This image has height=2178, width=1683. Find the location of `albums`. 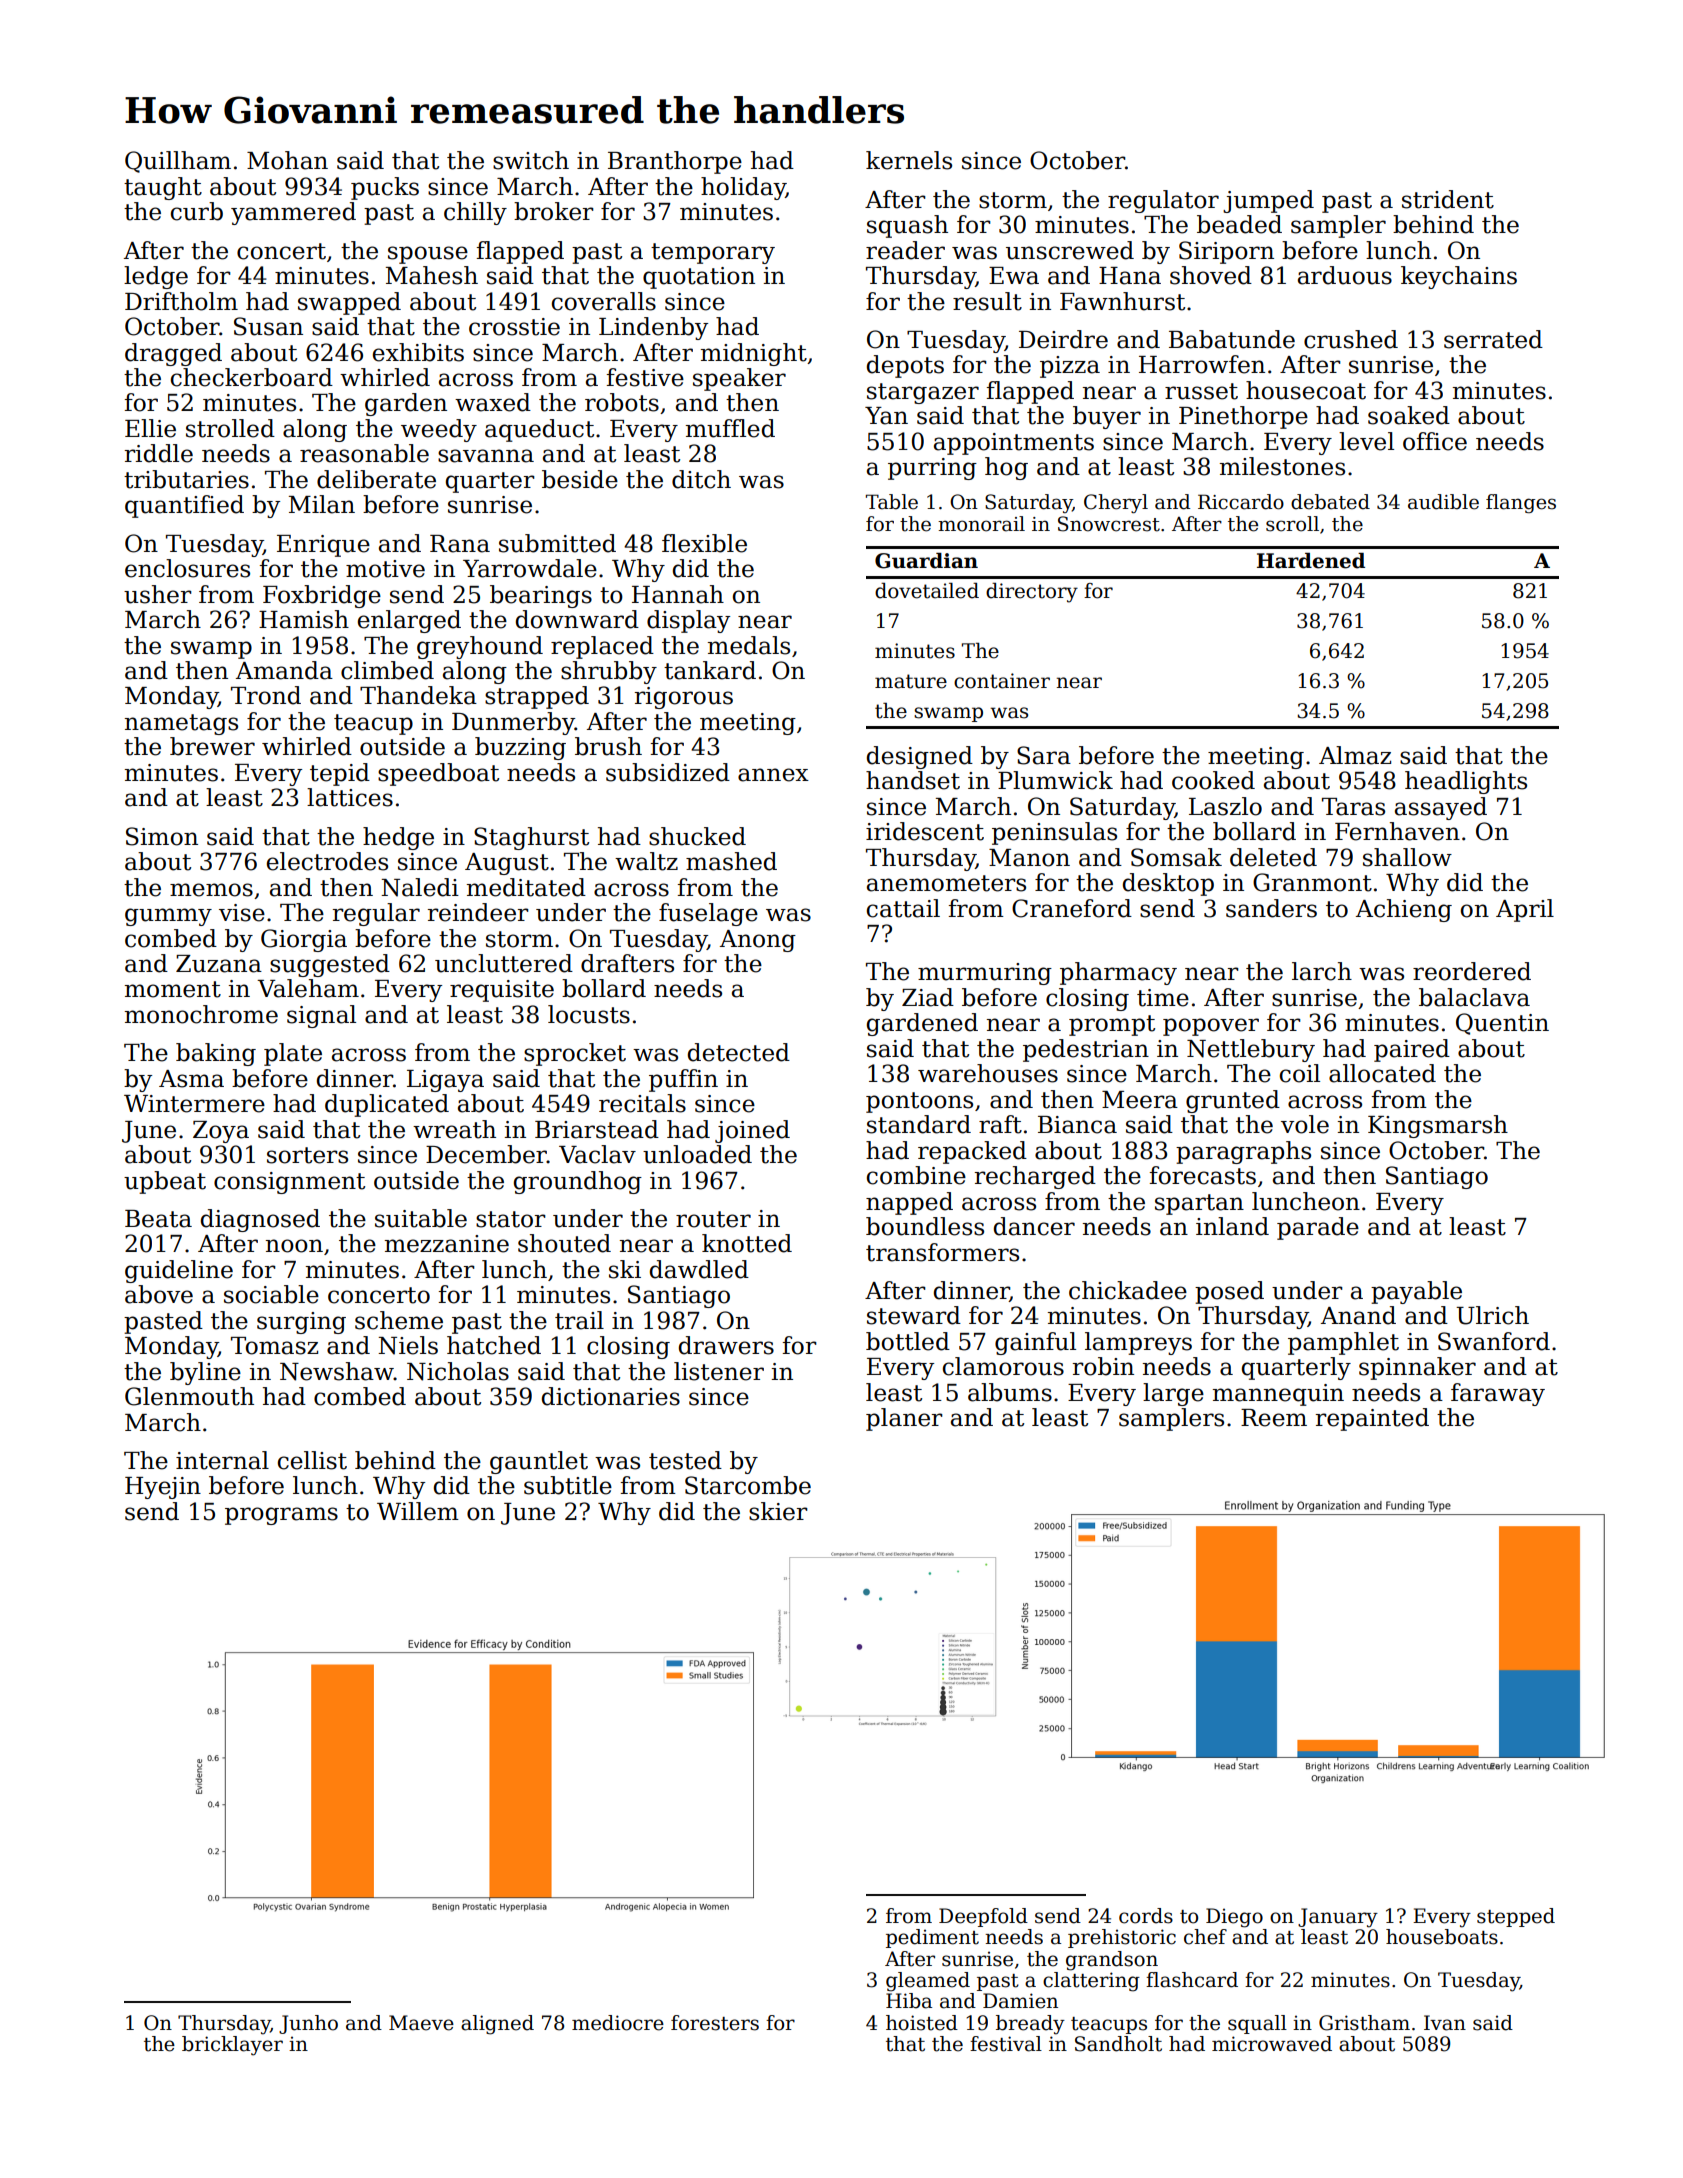

albums is located at coordinates (1010, 1392).
